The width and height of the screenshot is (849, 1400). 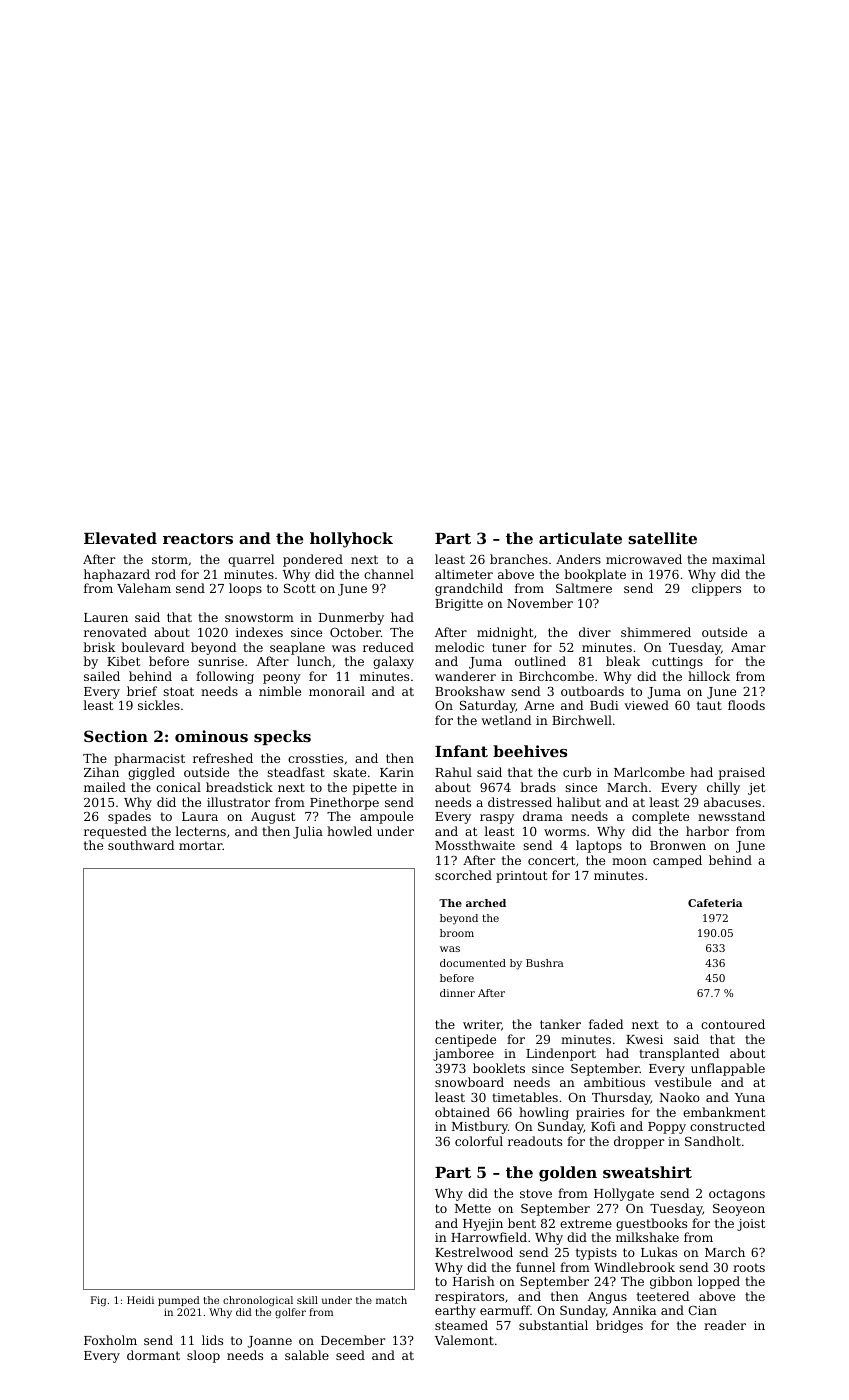 I want to click on Mette, so click(x=473, y=1208).
